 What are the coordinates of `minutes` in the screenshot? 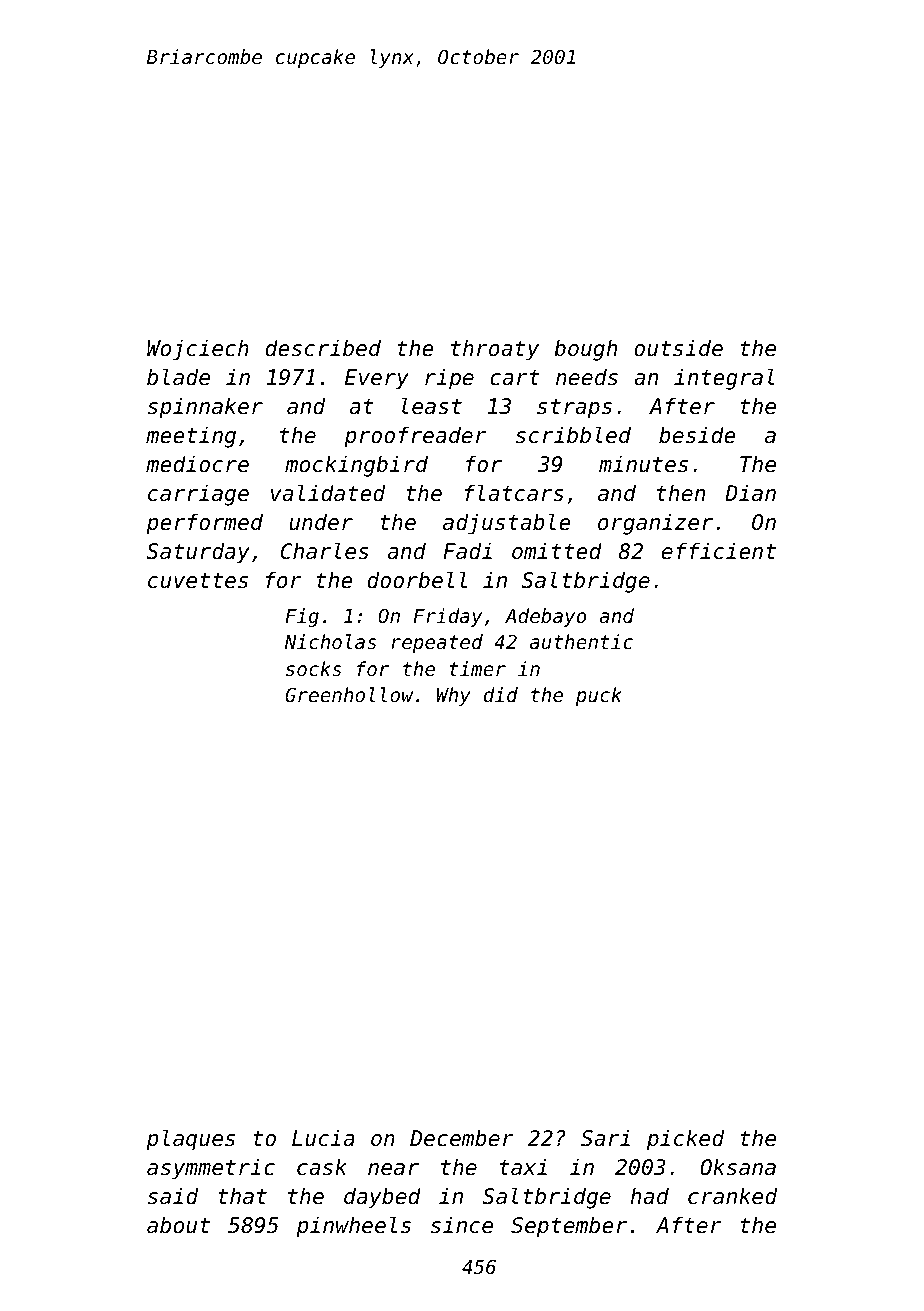 It's located at (643, 464).
